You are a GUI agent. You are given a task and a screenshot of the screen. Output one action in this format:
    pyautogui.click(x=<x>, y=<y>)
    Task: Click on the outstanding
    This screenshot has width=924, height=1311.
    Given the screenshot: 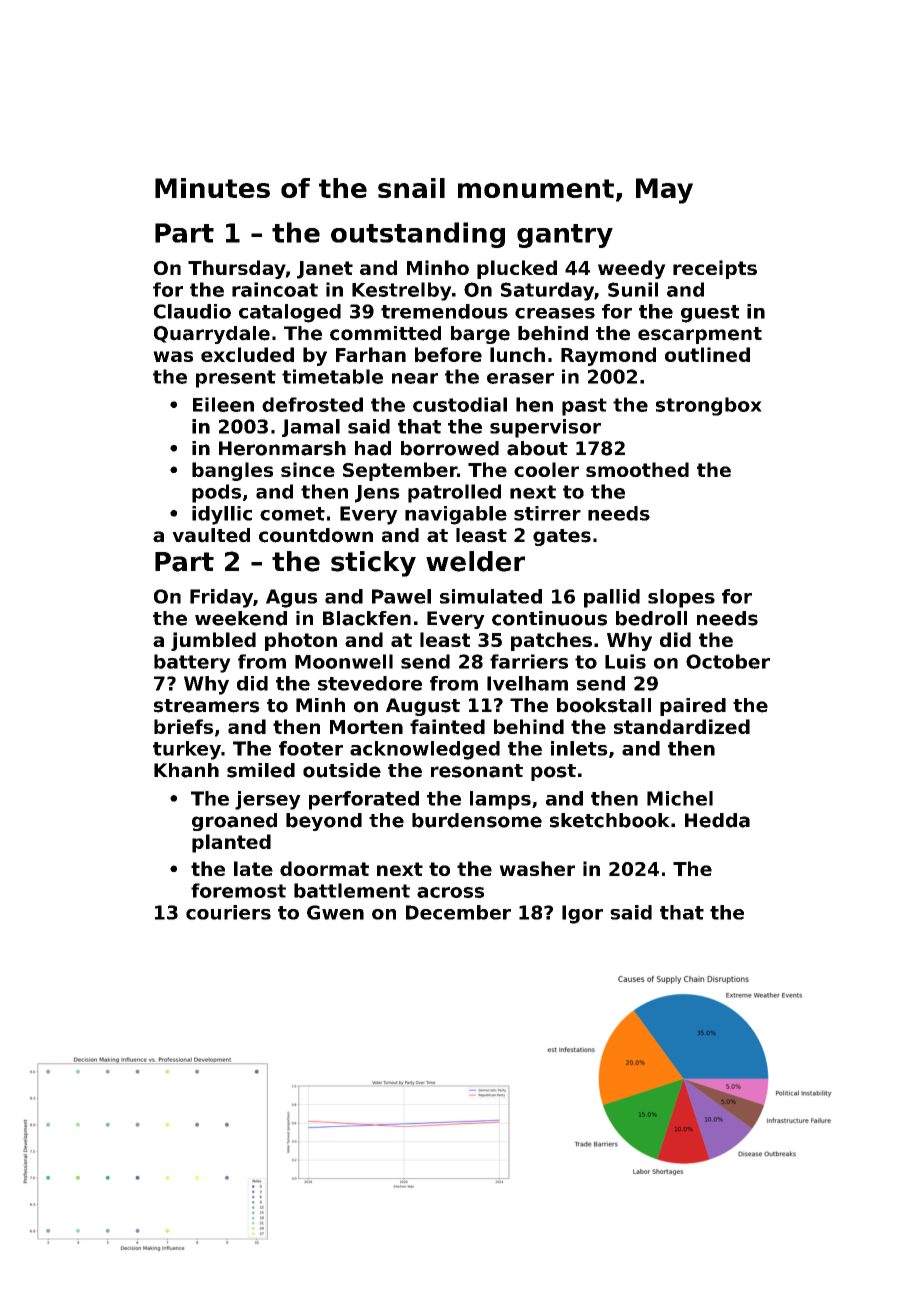 What is the action you would take?
    pyautogui.click(x=418, y=235)
